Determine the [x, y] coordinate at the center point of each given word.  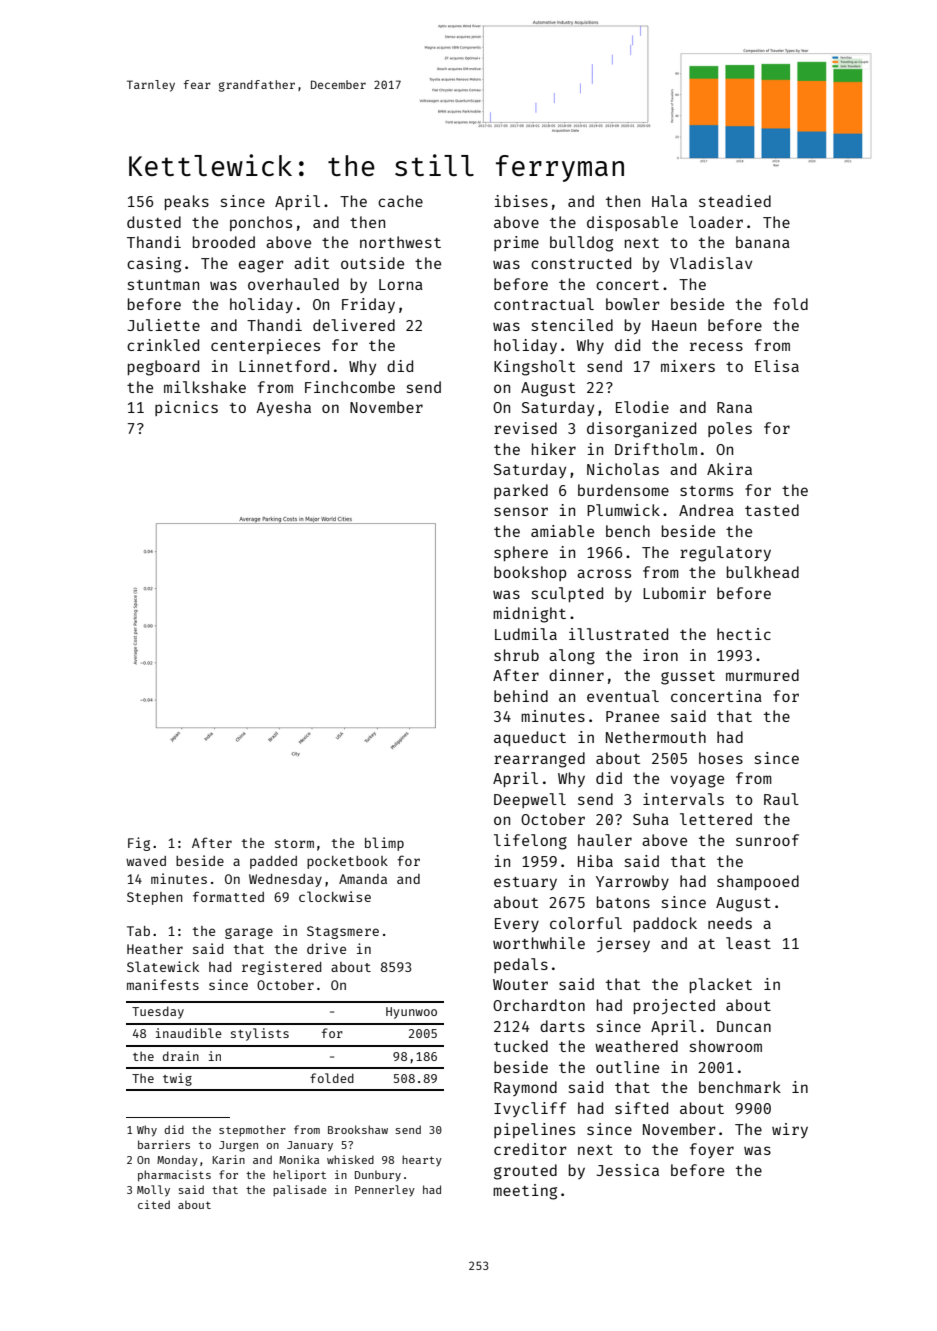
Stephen [155, 898]
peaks [187, 202]
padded [273, 862]
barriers [164, 1144]
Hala [669, 201]
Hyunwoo [411, 1013]
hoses [721, 758]
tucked [521, 1046]
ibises [521, 201]
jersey [623, 945]
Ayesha [283, 408]
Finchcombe [350, 387]
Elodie [642, 407]
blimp [384, 844]
